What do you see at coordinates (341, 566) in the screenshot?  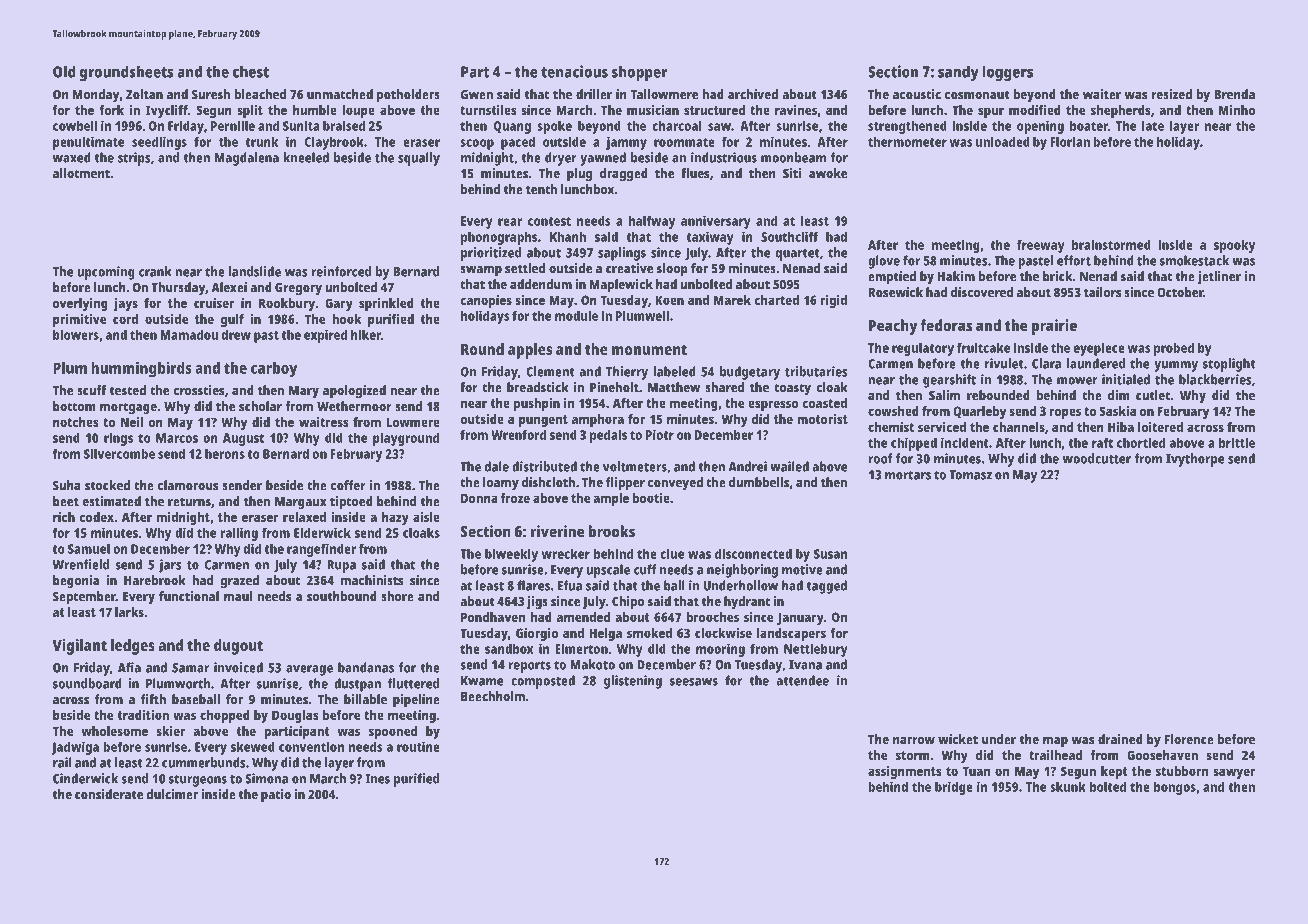 I see `Rupa` at bounding box center [341, 566].
